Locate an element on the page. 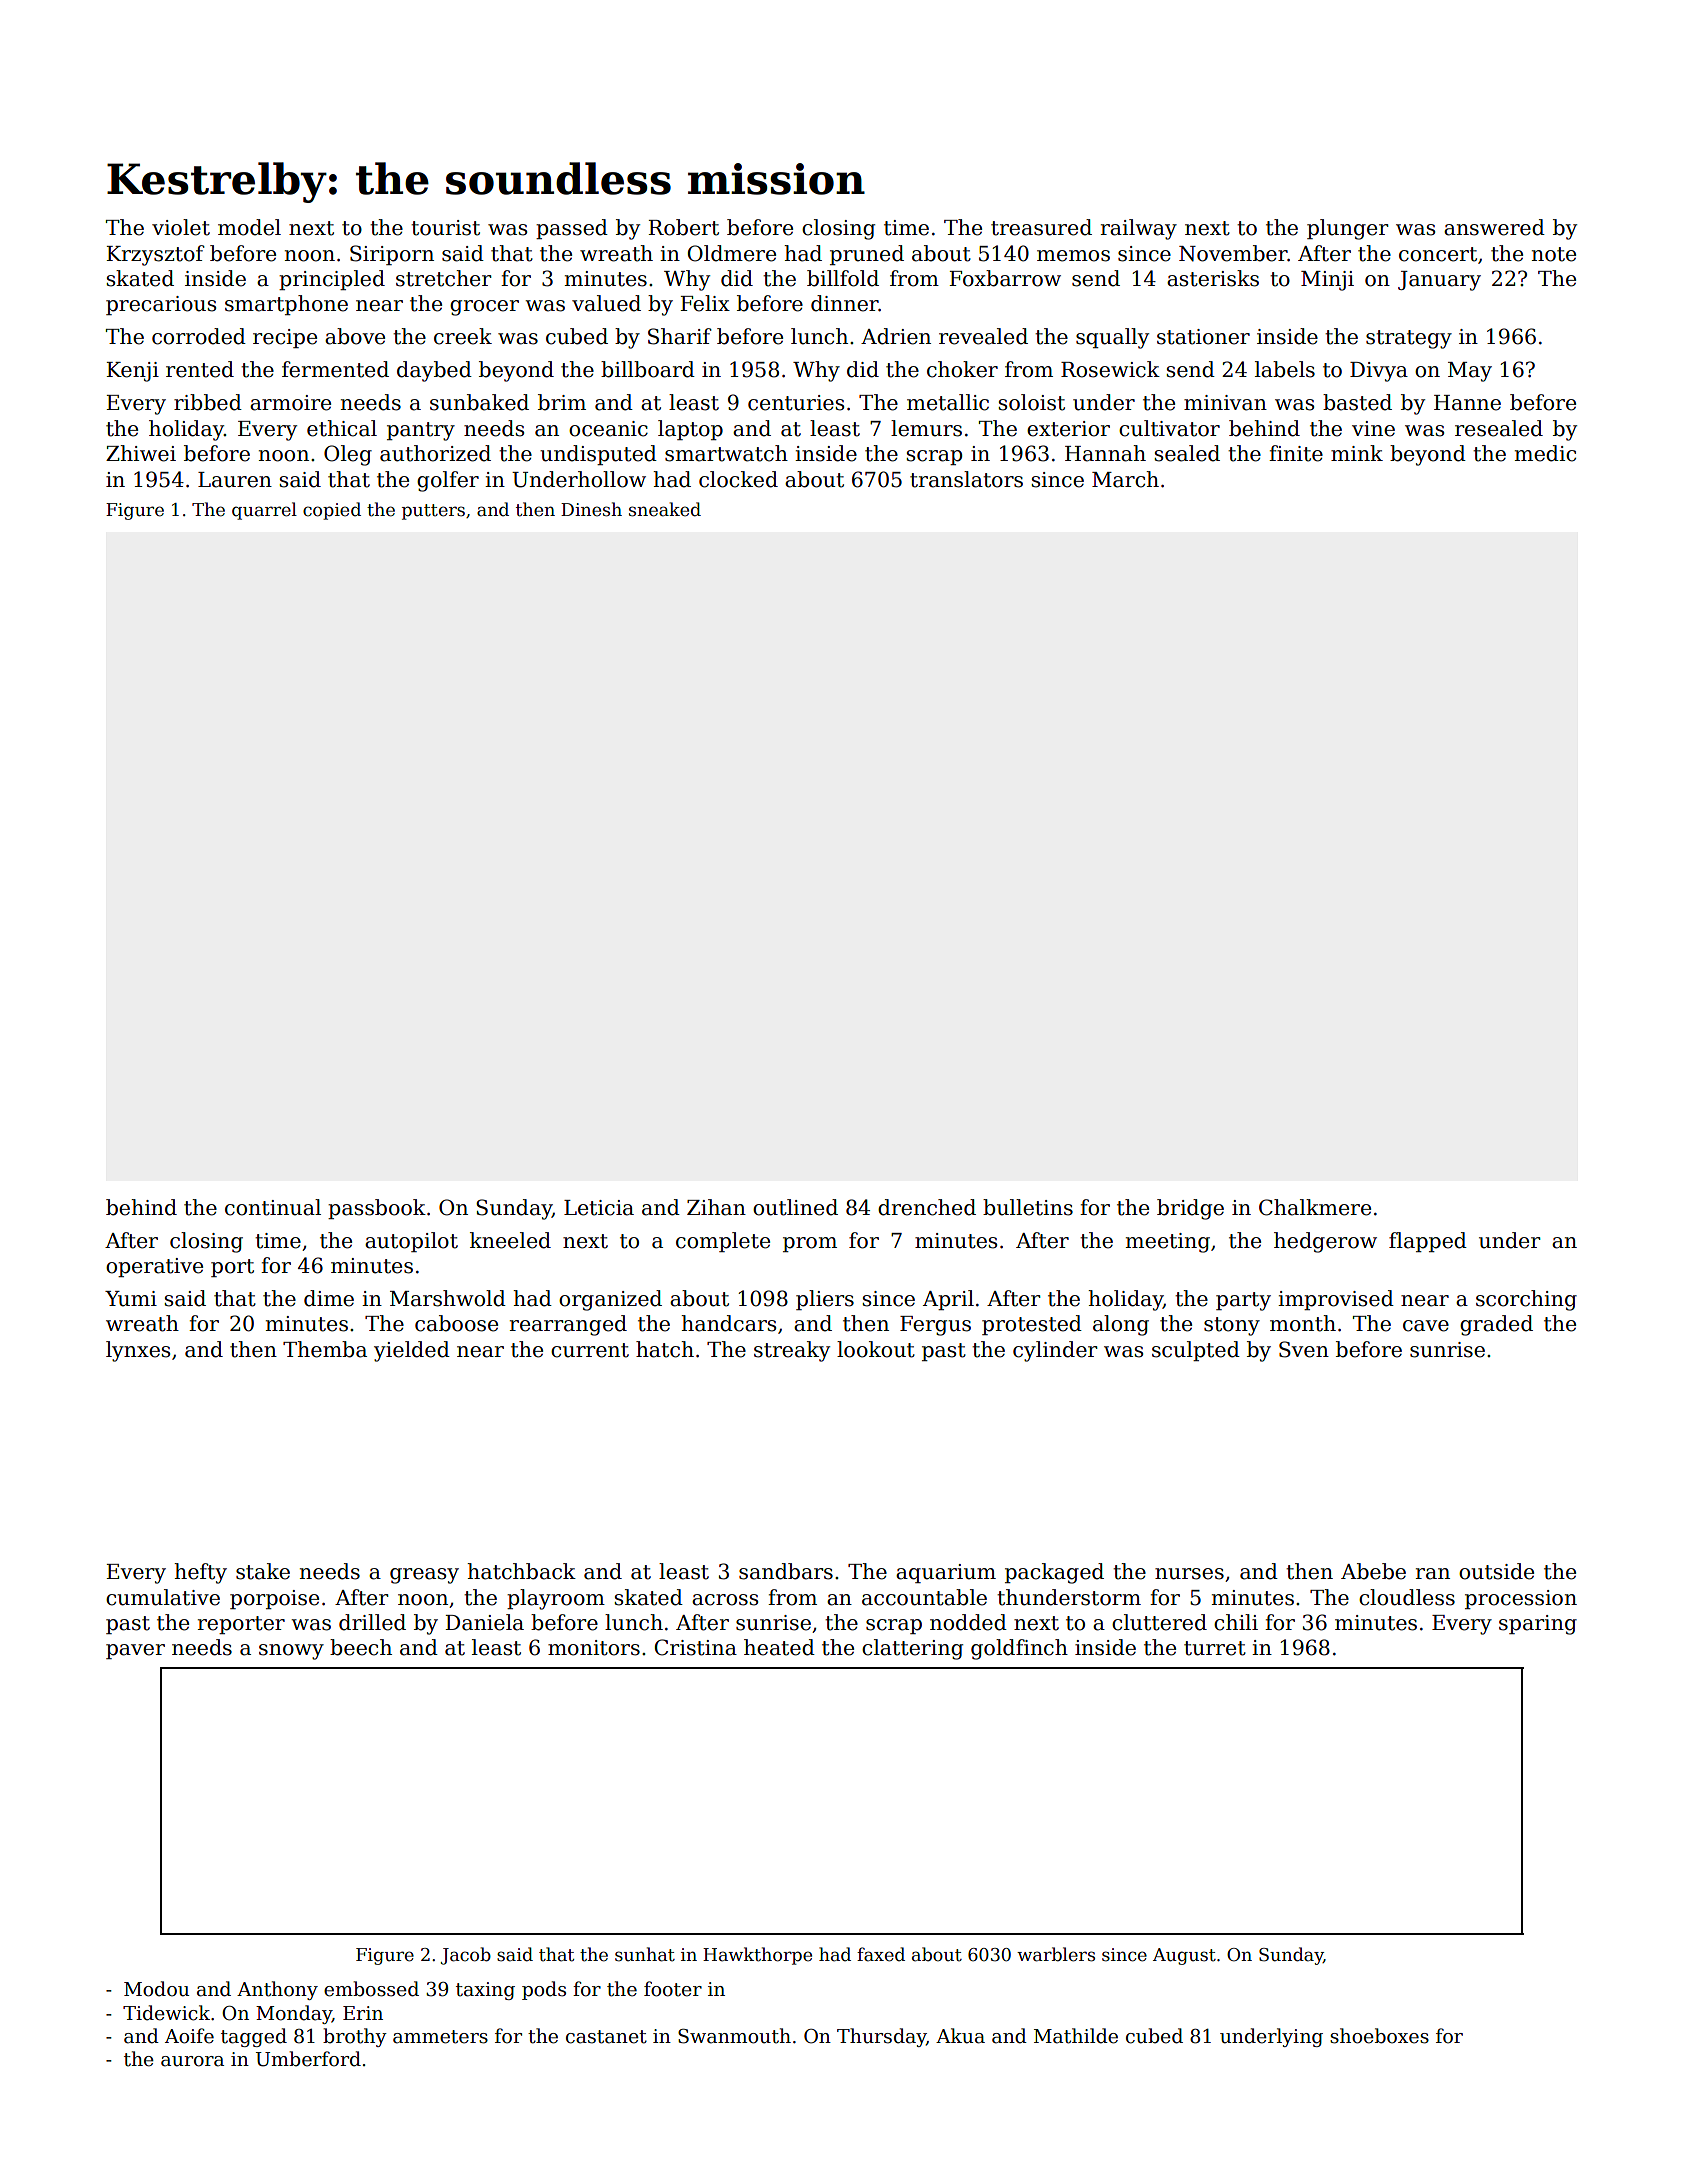 This document has height=2178, width=1683. across is located at coordinates (725, 1600).
